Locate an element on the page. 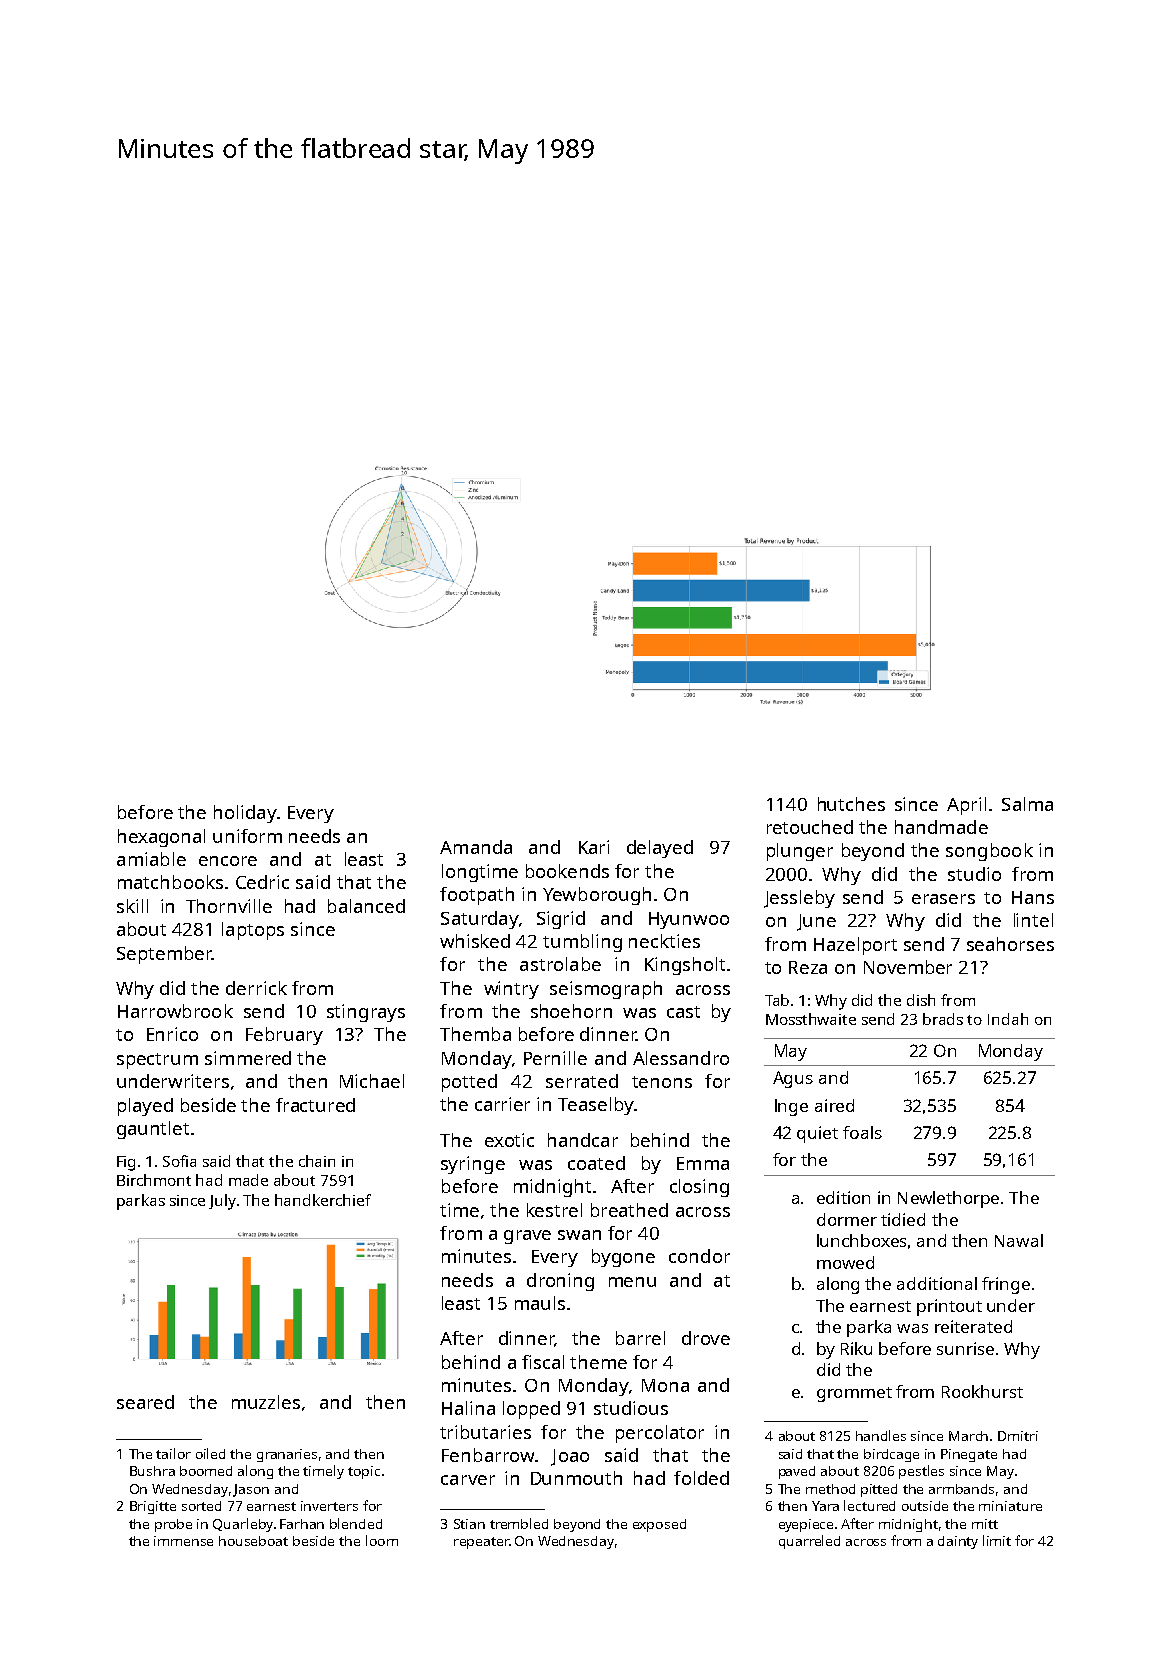 This image has height=1657, width=1171. Alessandro is located at coordinates (681, 1058).
